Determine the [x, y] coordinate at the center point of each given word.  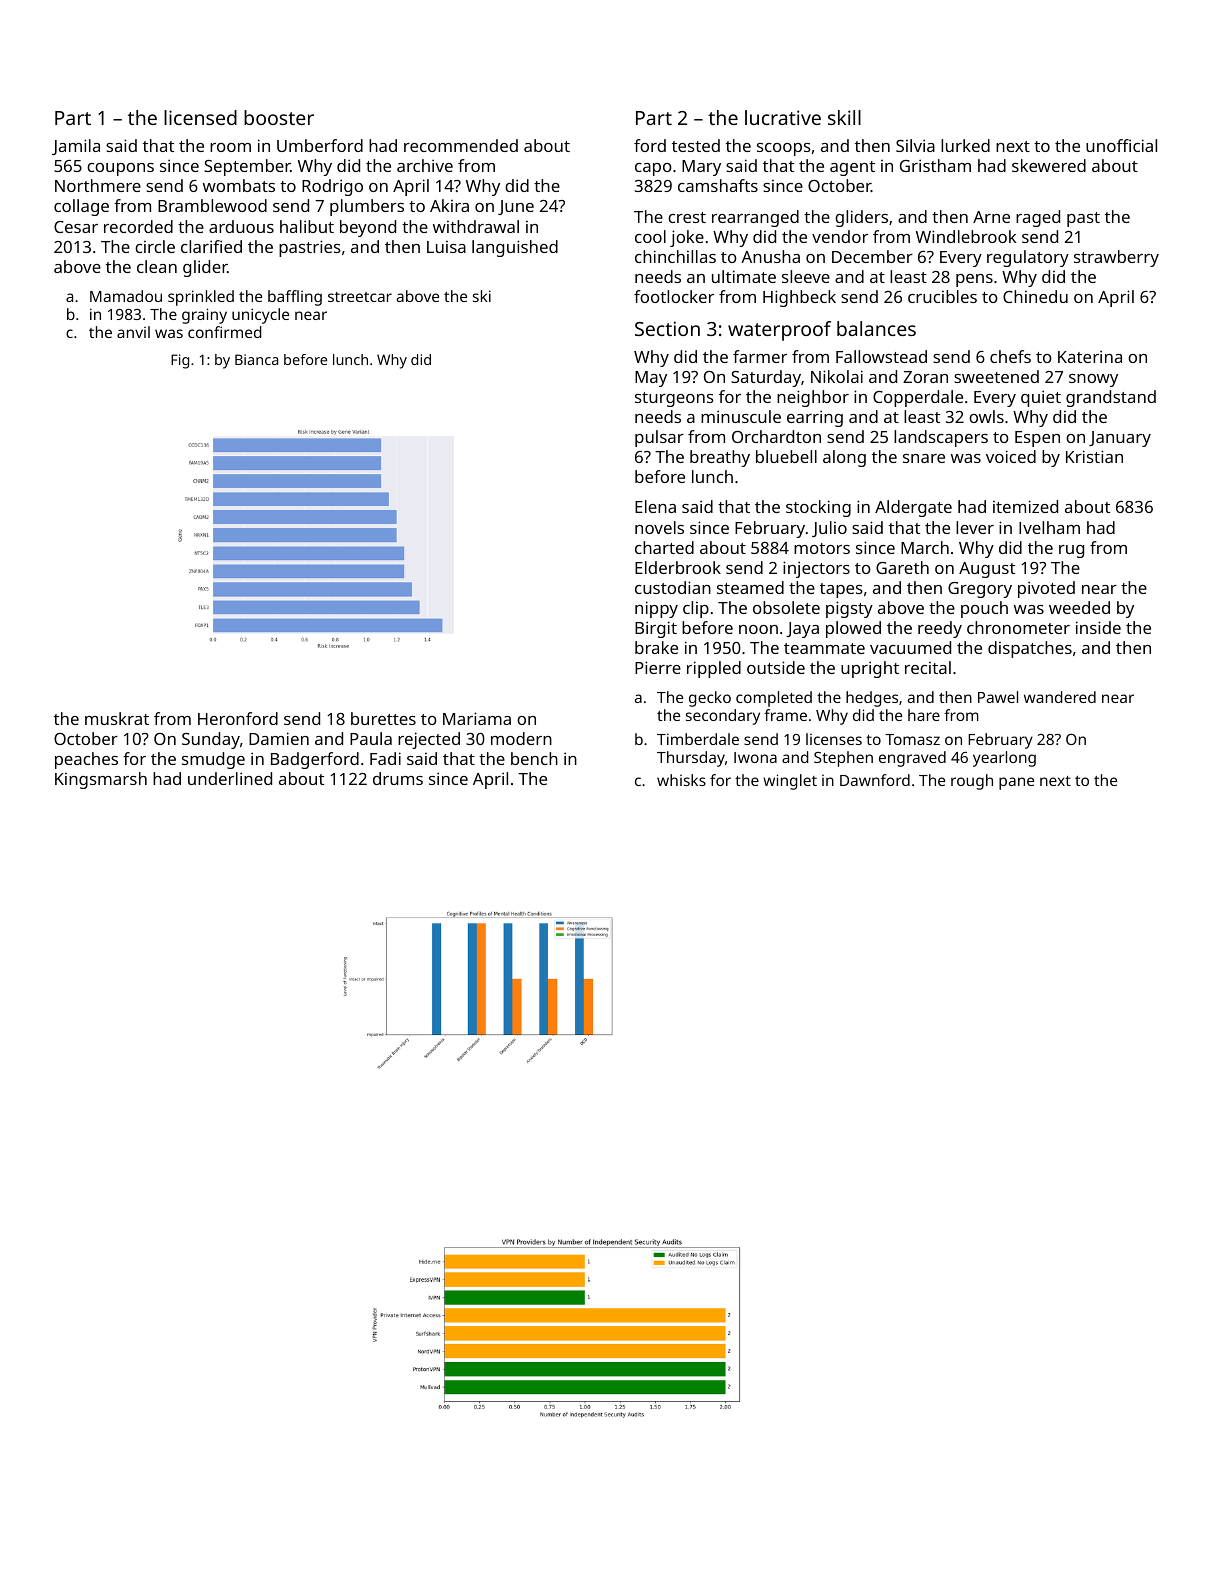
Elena [655, 506]
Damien [279, 738]
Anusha [770, 256]
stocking [818, 508]
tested [696, 145]
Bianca [256, 359]
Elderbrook [678, 567]
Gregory [980, 590]
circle [155, 246]
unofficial [1121, 145]
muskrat [117, 718]
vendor [840, 236]
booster [279, 117]
